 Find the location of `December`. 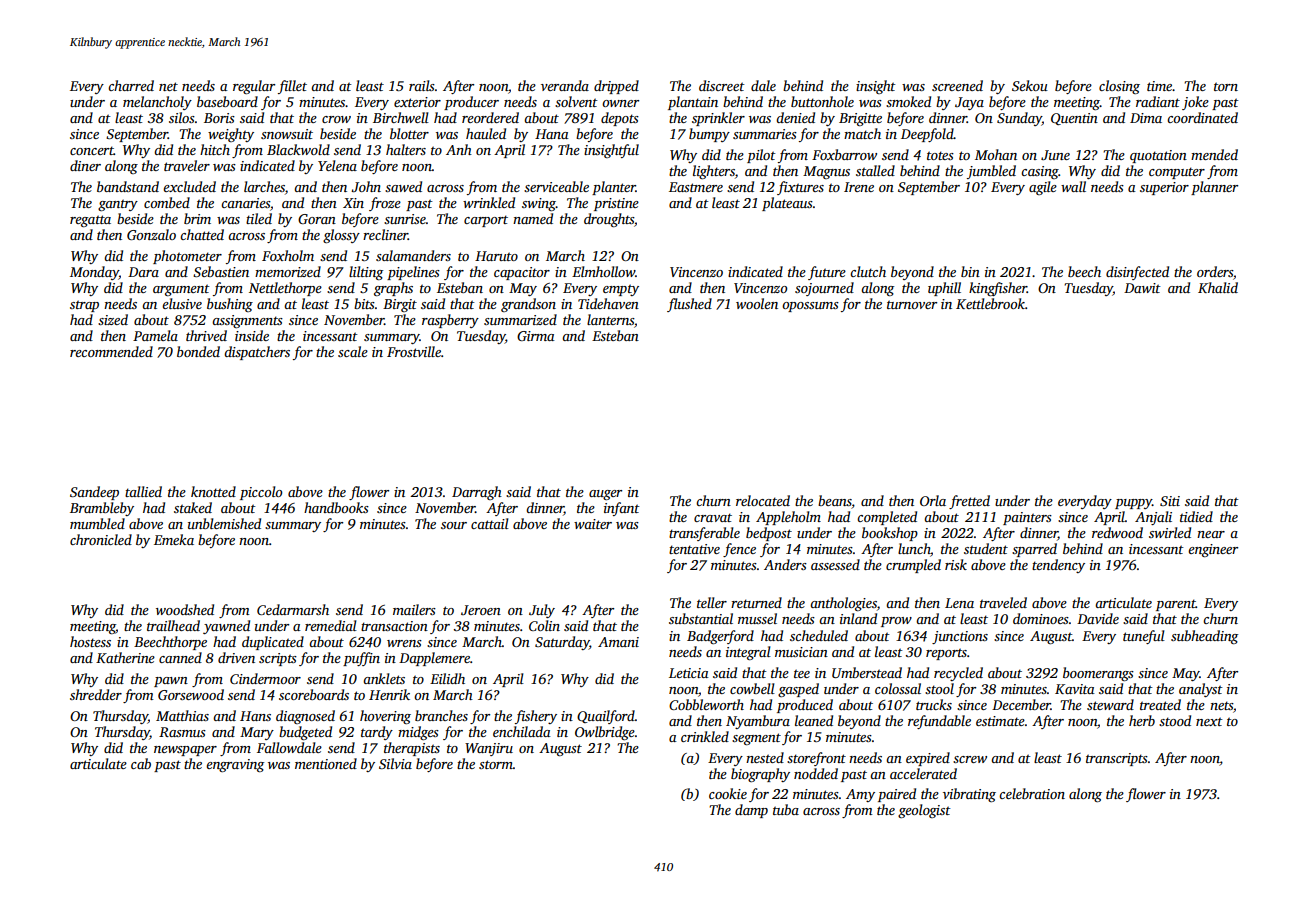

December is located at coordinates (1021, 704).
